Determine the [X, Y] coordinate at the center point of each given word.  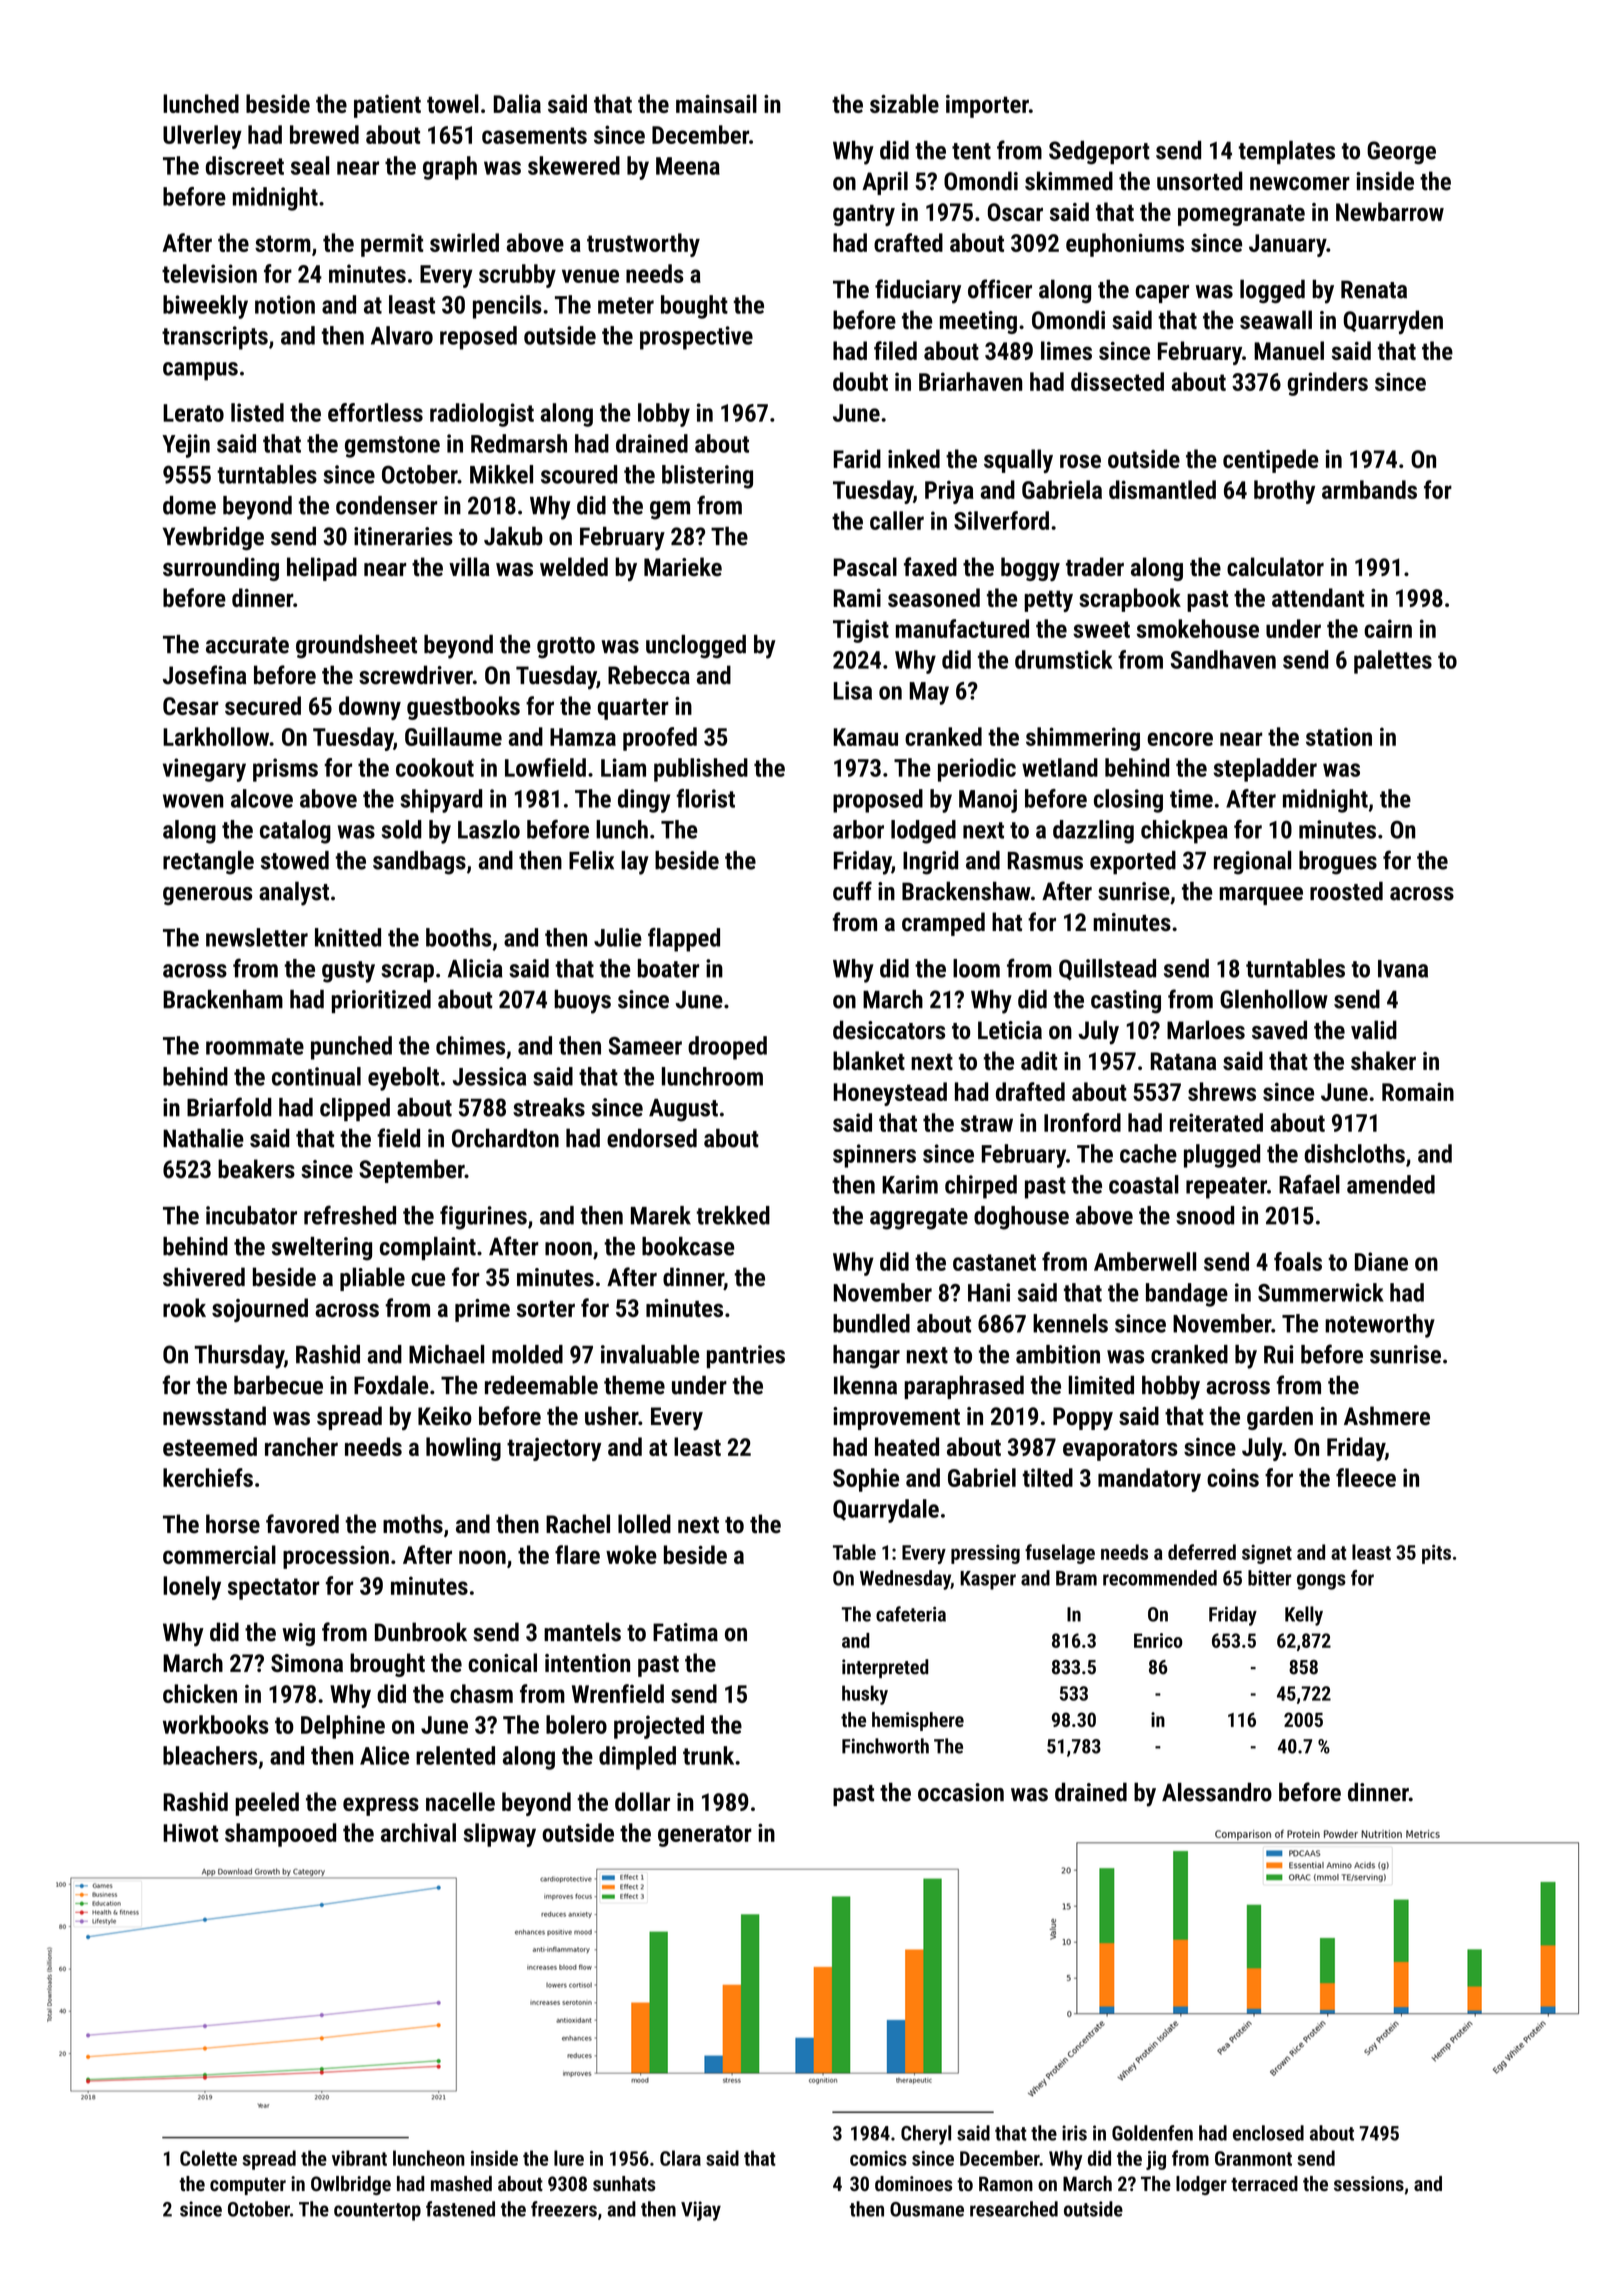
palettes [1393, 662]
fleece [1366, 1477]
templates [1286, 152]
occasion [961, 1792]
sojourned [260, 1310]
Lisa [853, 690]
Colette [208, 2158]
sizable [904, 103]
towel [453, 103]
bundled [871, 1323]
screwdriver [416, 675]
